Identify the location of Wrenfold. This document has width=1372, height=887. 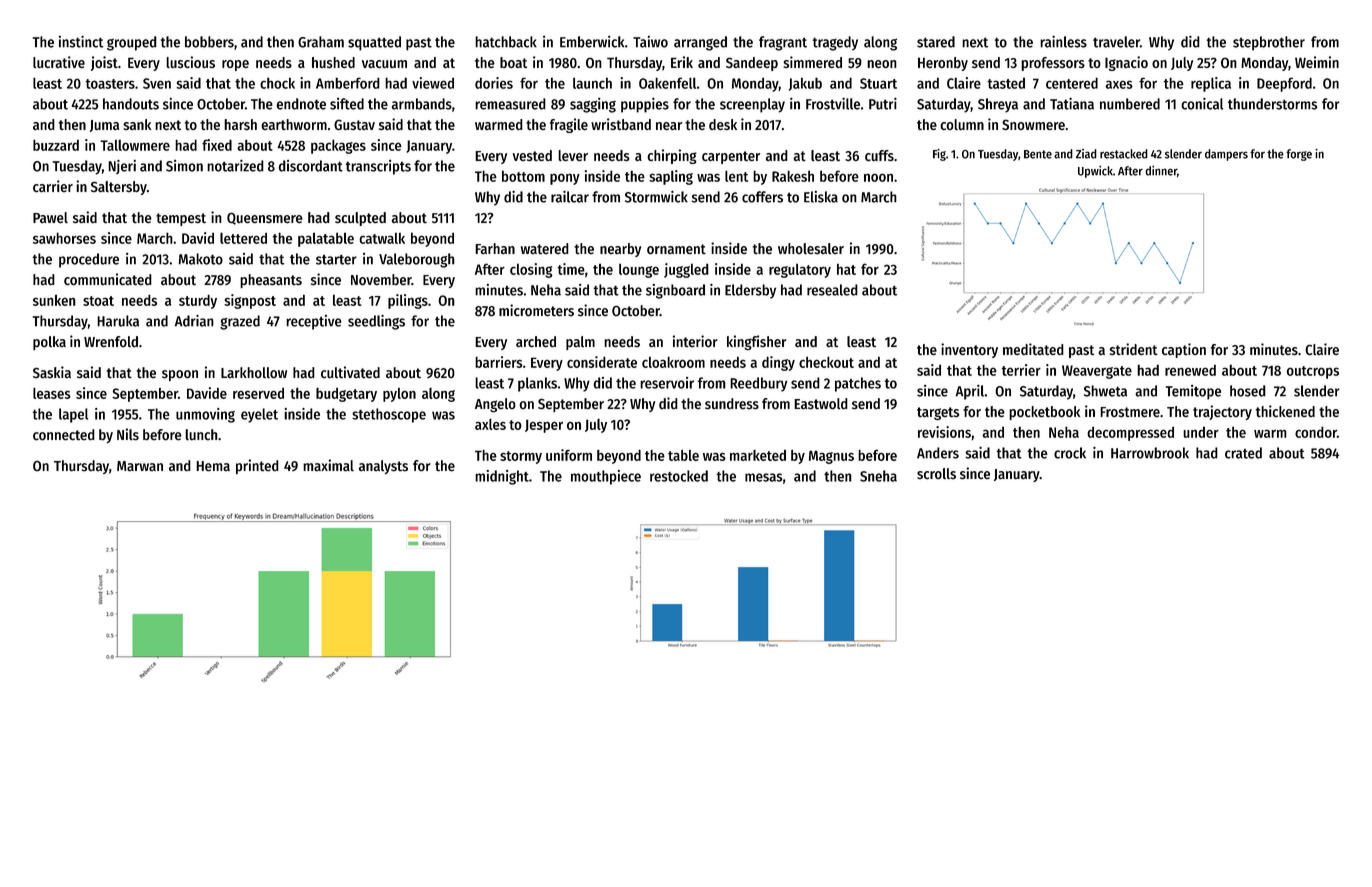
(111, 342).
